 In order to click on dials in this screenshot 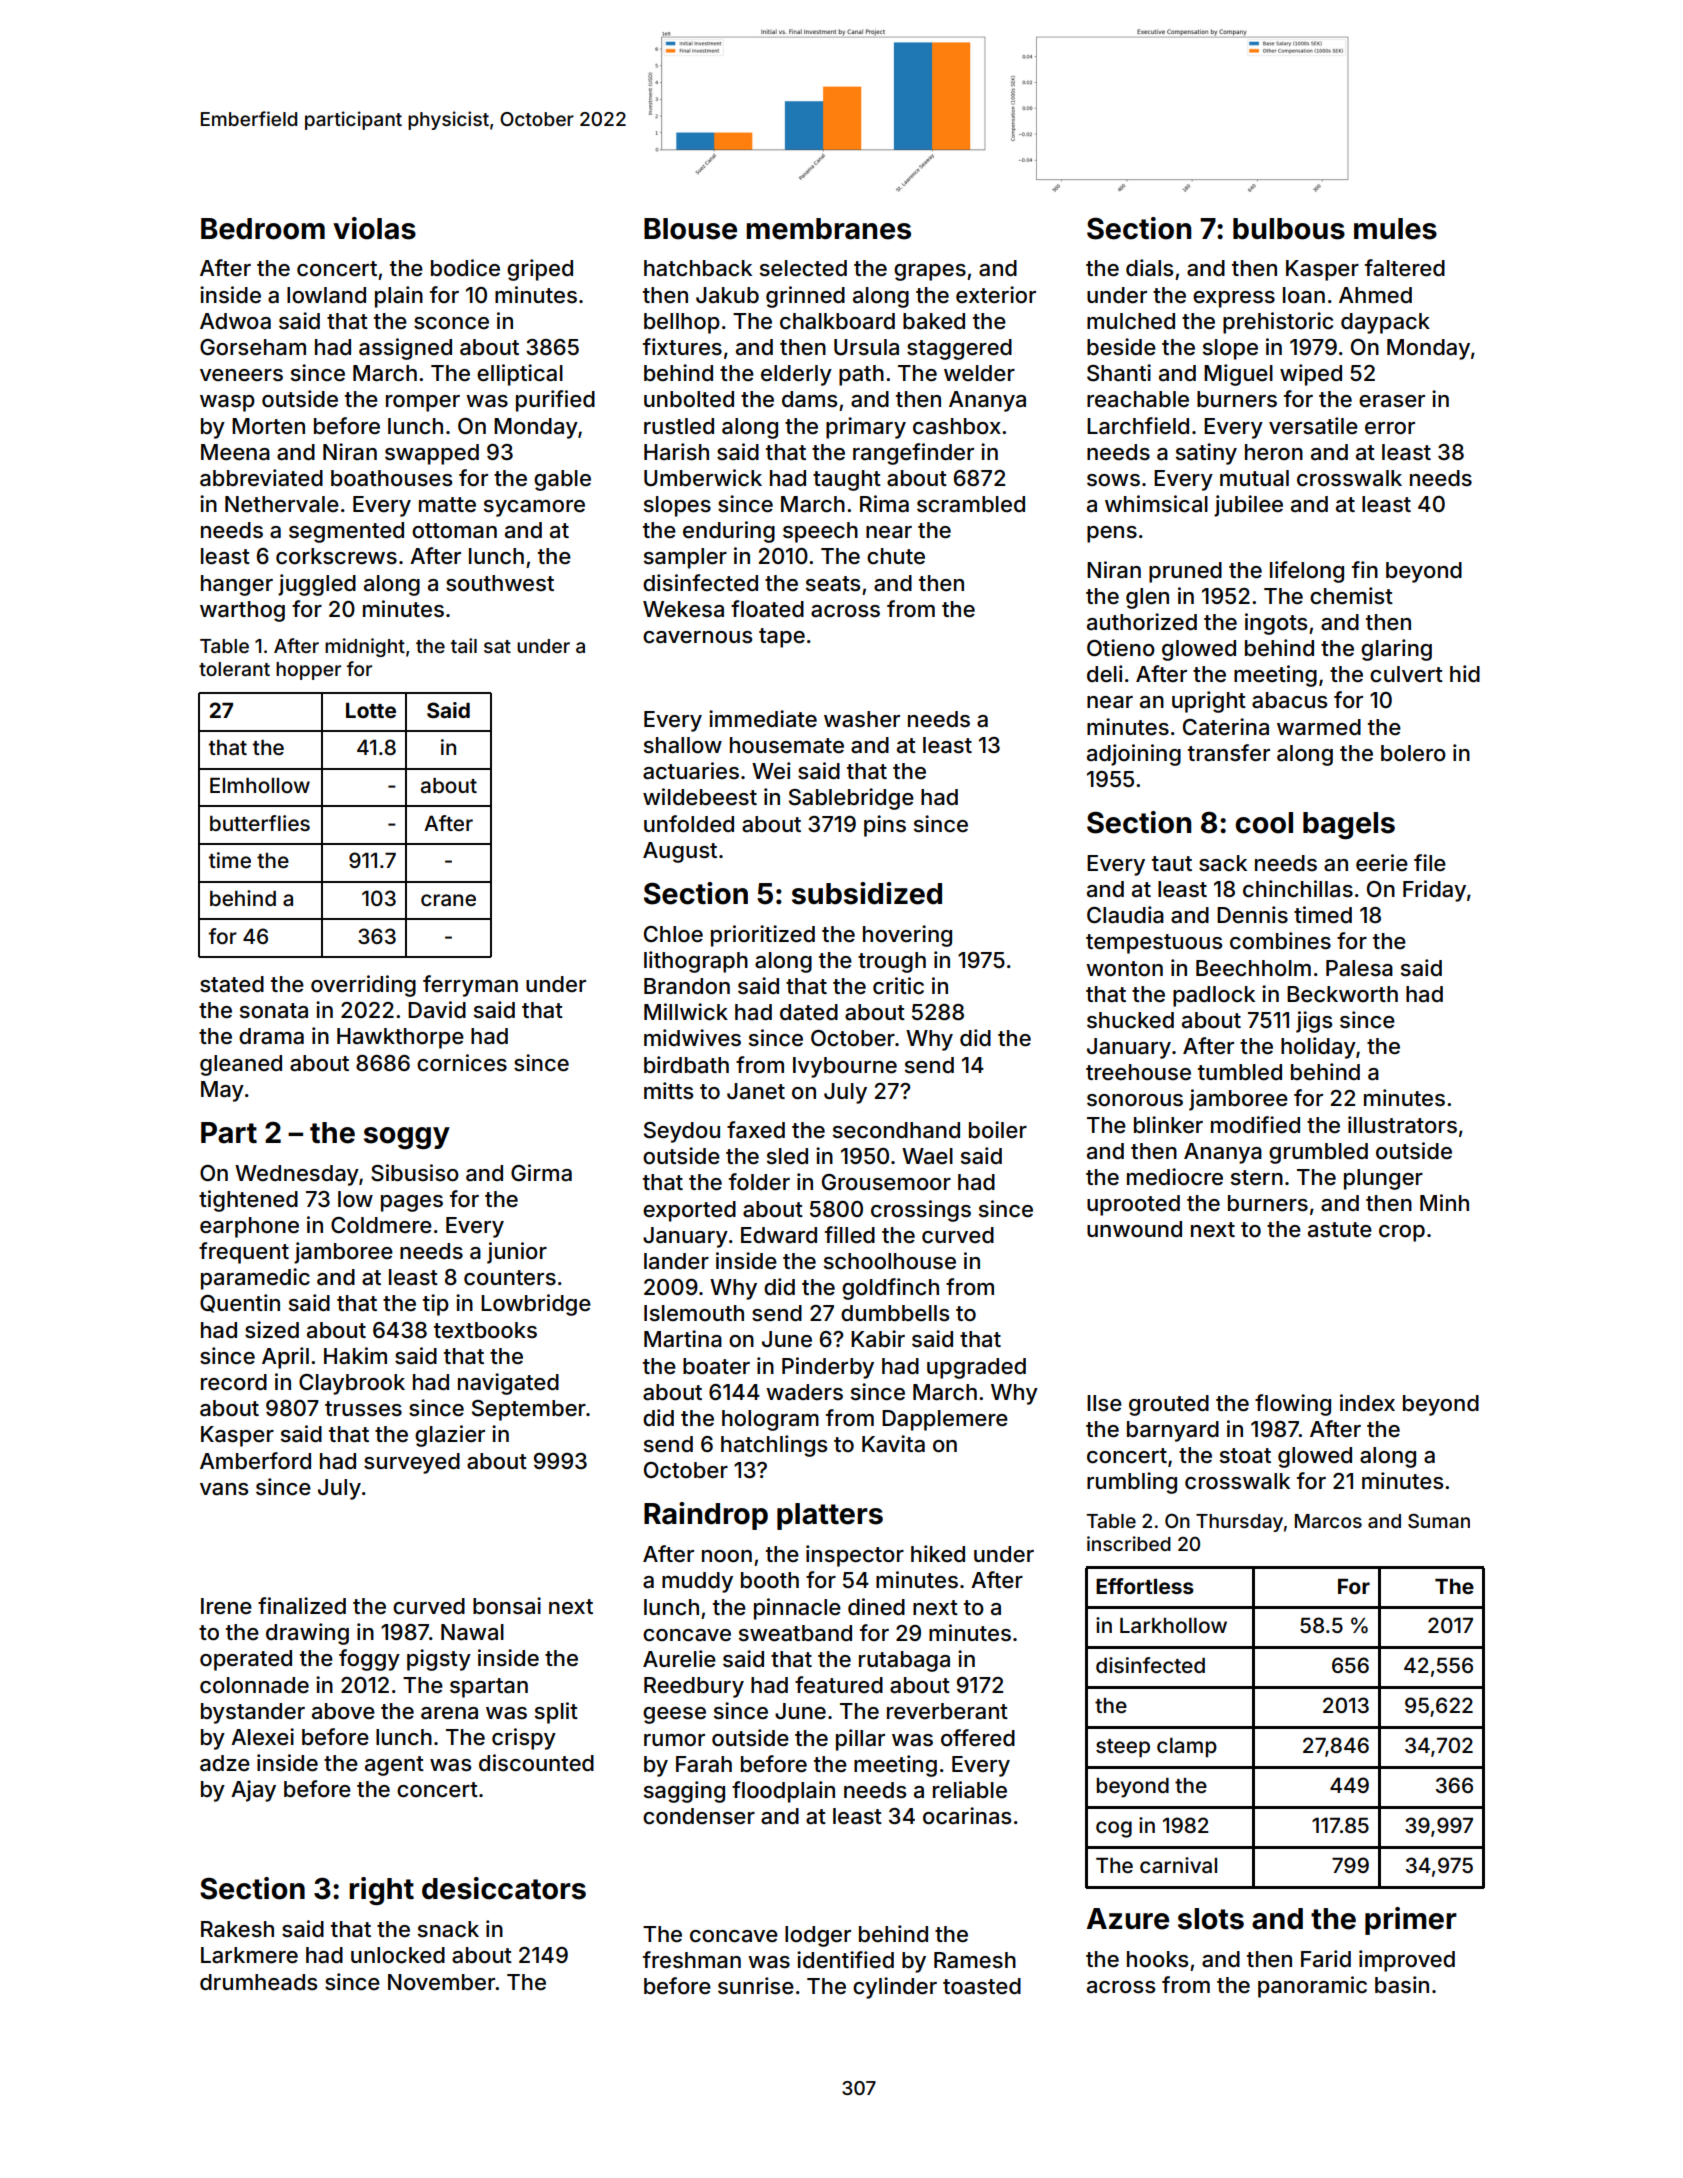, I will do `click(1149, 268)`.
